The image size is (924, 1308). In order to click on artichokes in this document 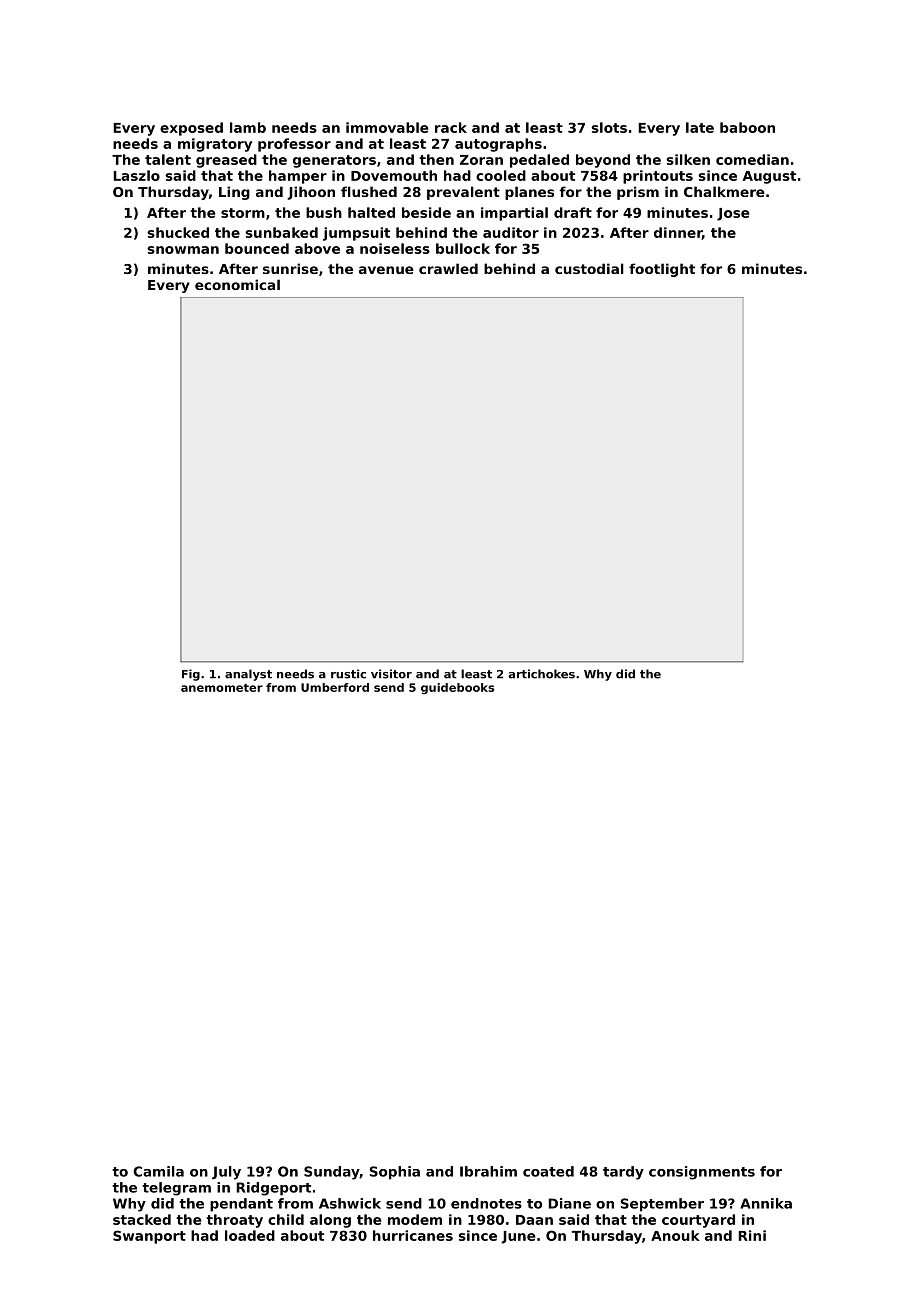, I will do `click(542, 674)`.
